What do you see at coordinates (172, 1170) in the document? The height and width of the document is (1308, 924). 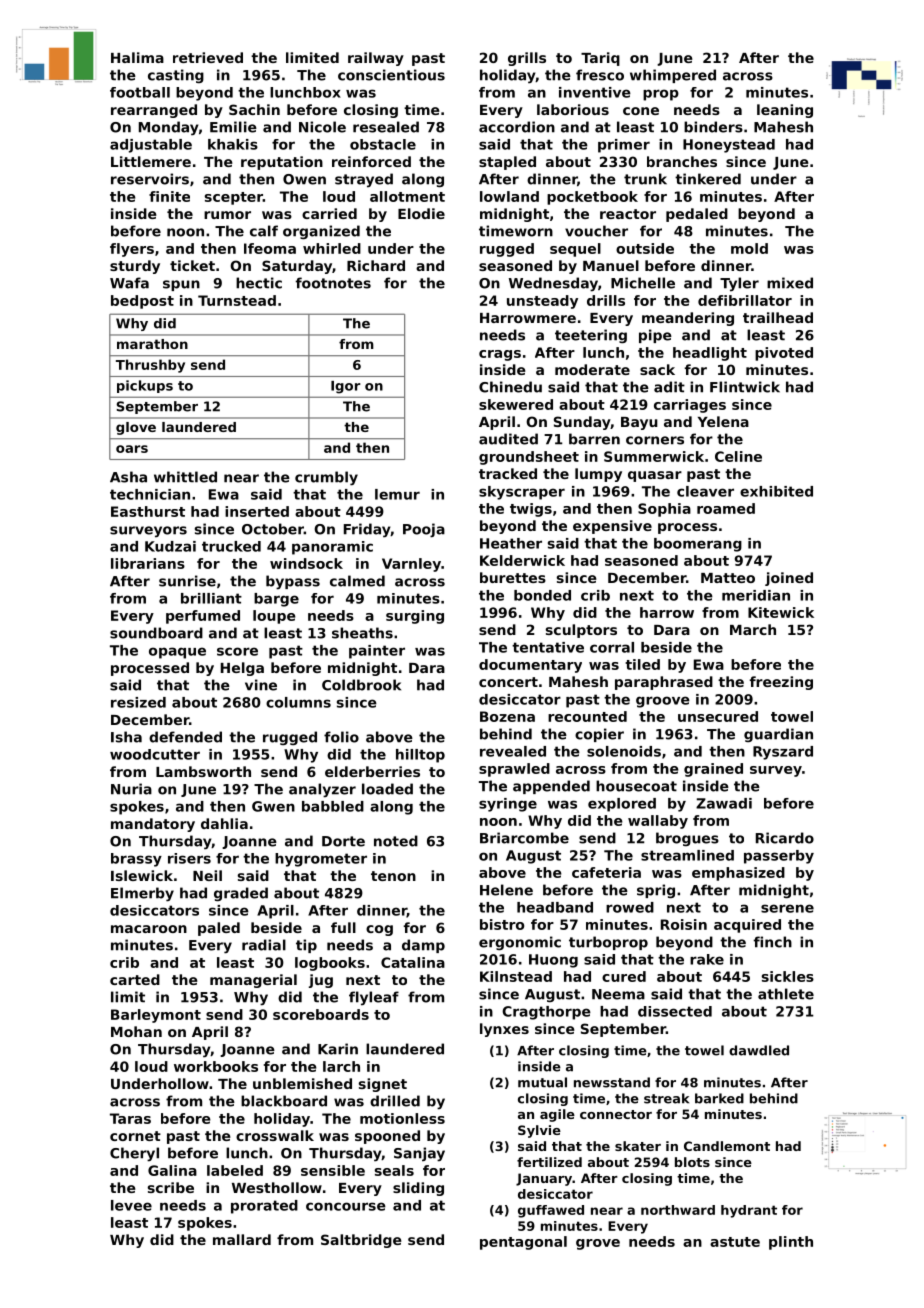 I see `Galina` at bounding box center [172, 1170].
